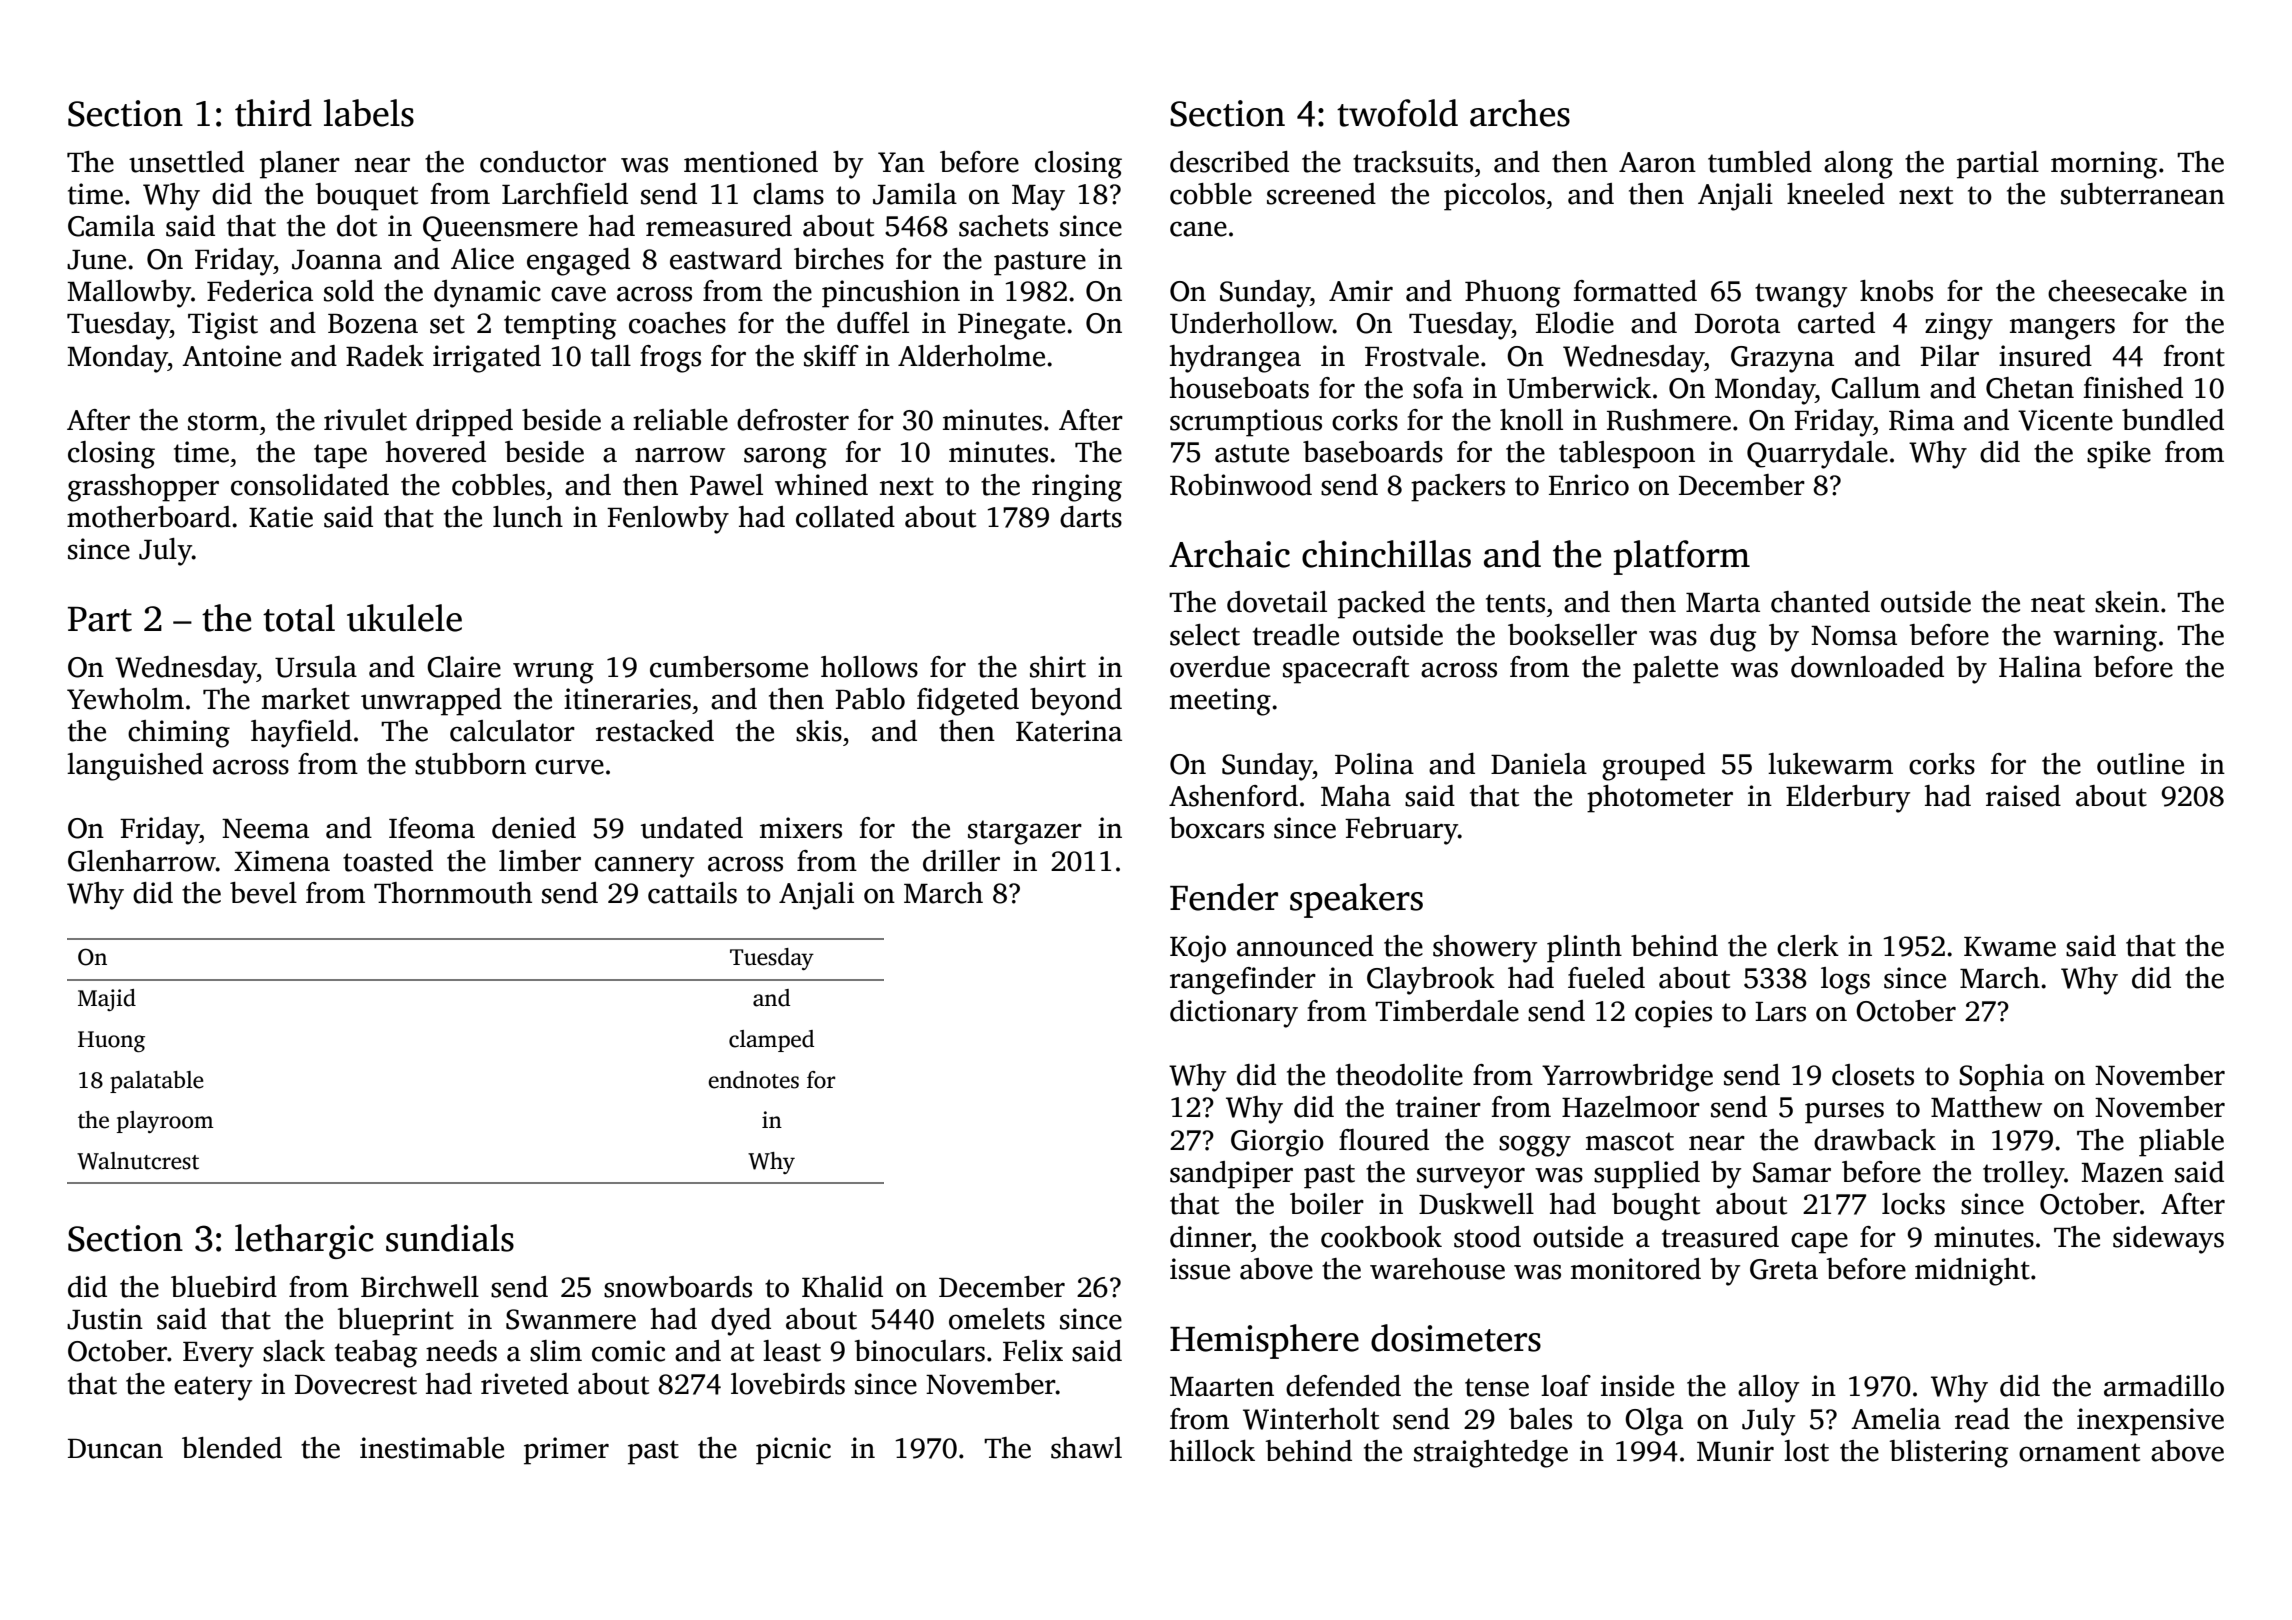 The image size is (2292, 1620). I want to click on third, so click(273, 113).
